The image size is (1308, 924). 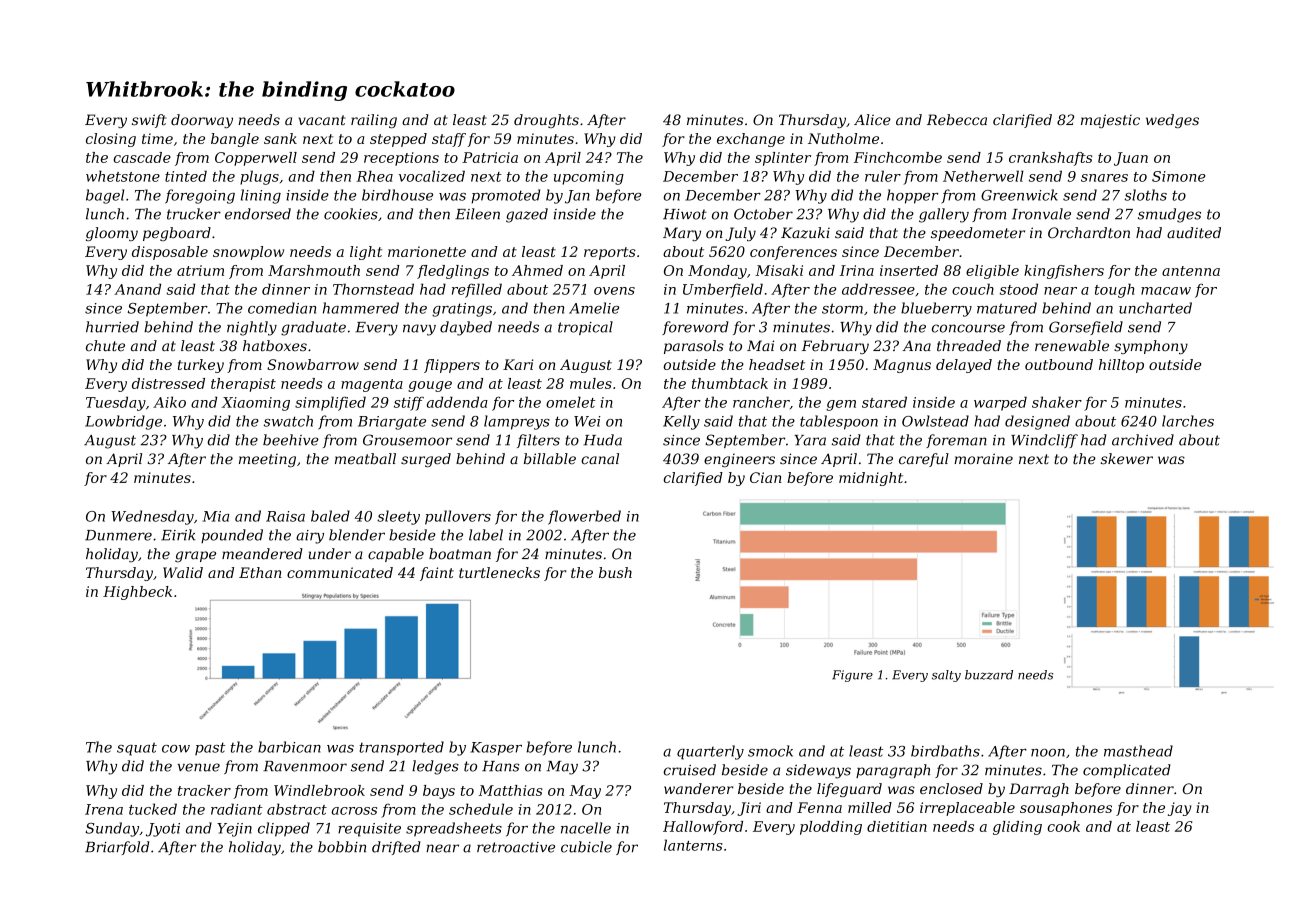 I want to click on larches, so click(x=1188, y=421).
